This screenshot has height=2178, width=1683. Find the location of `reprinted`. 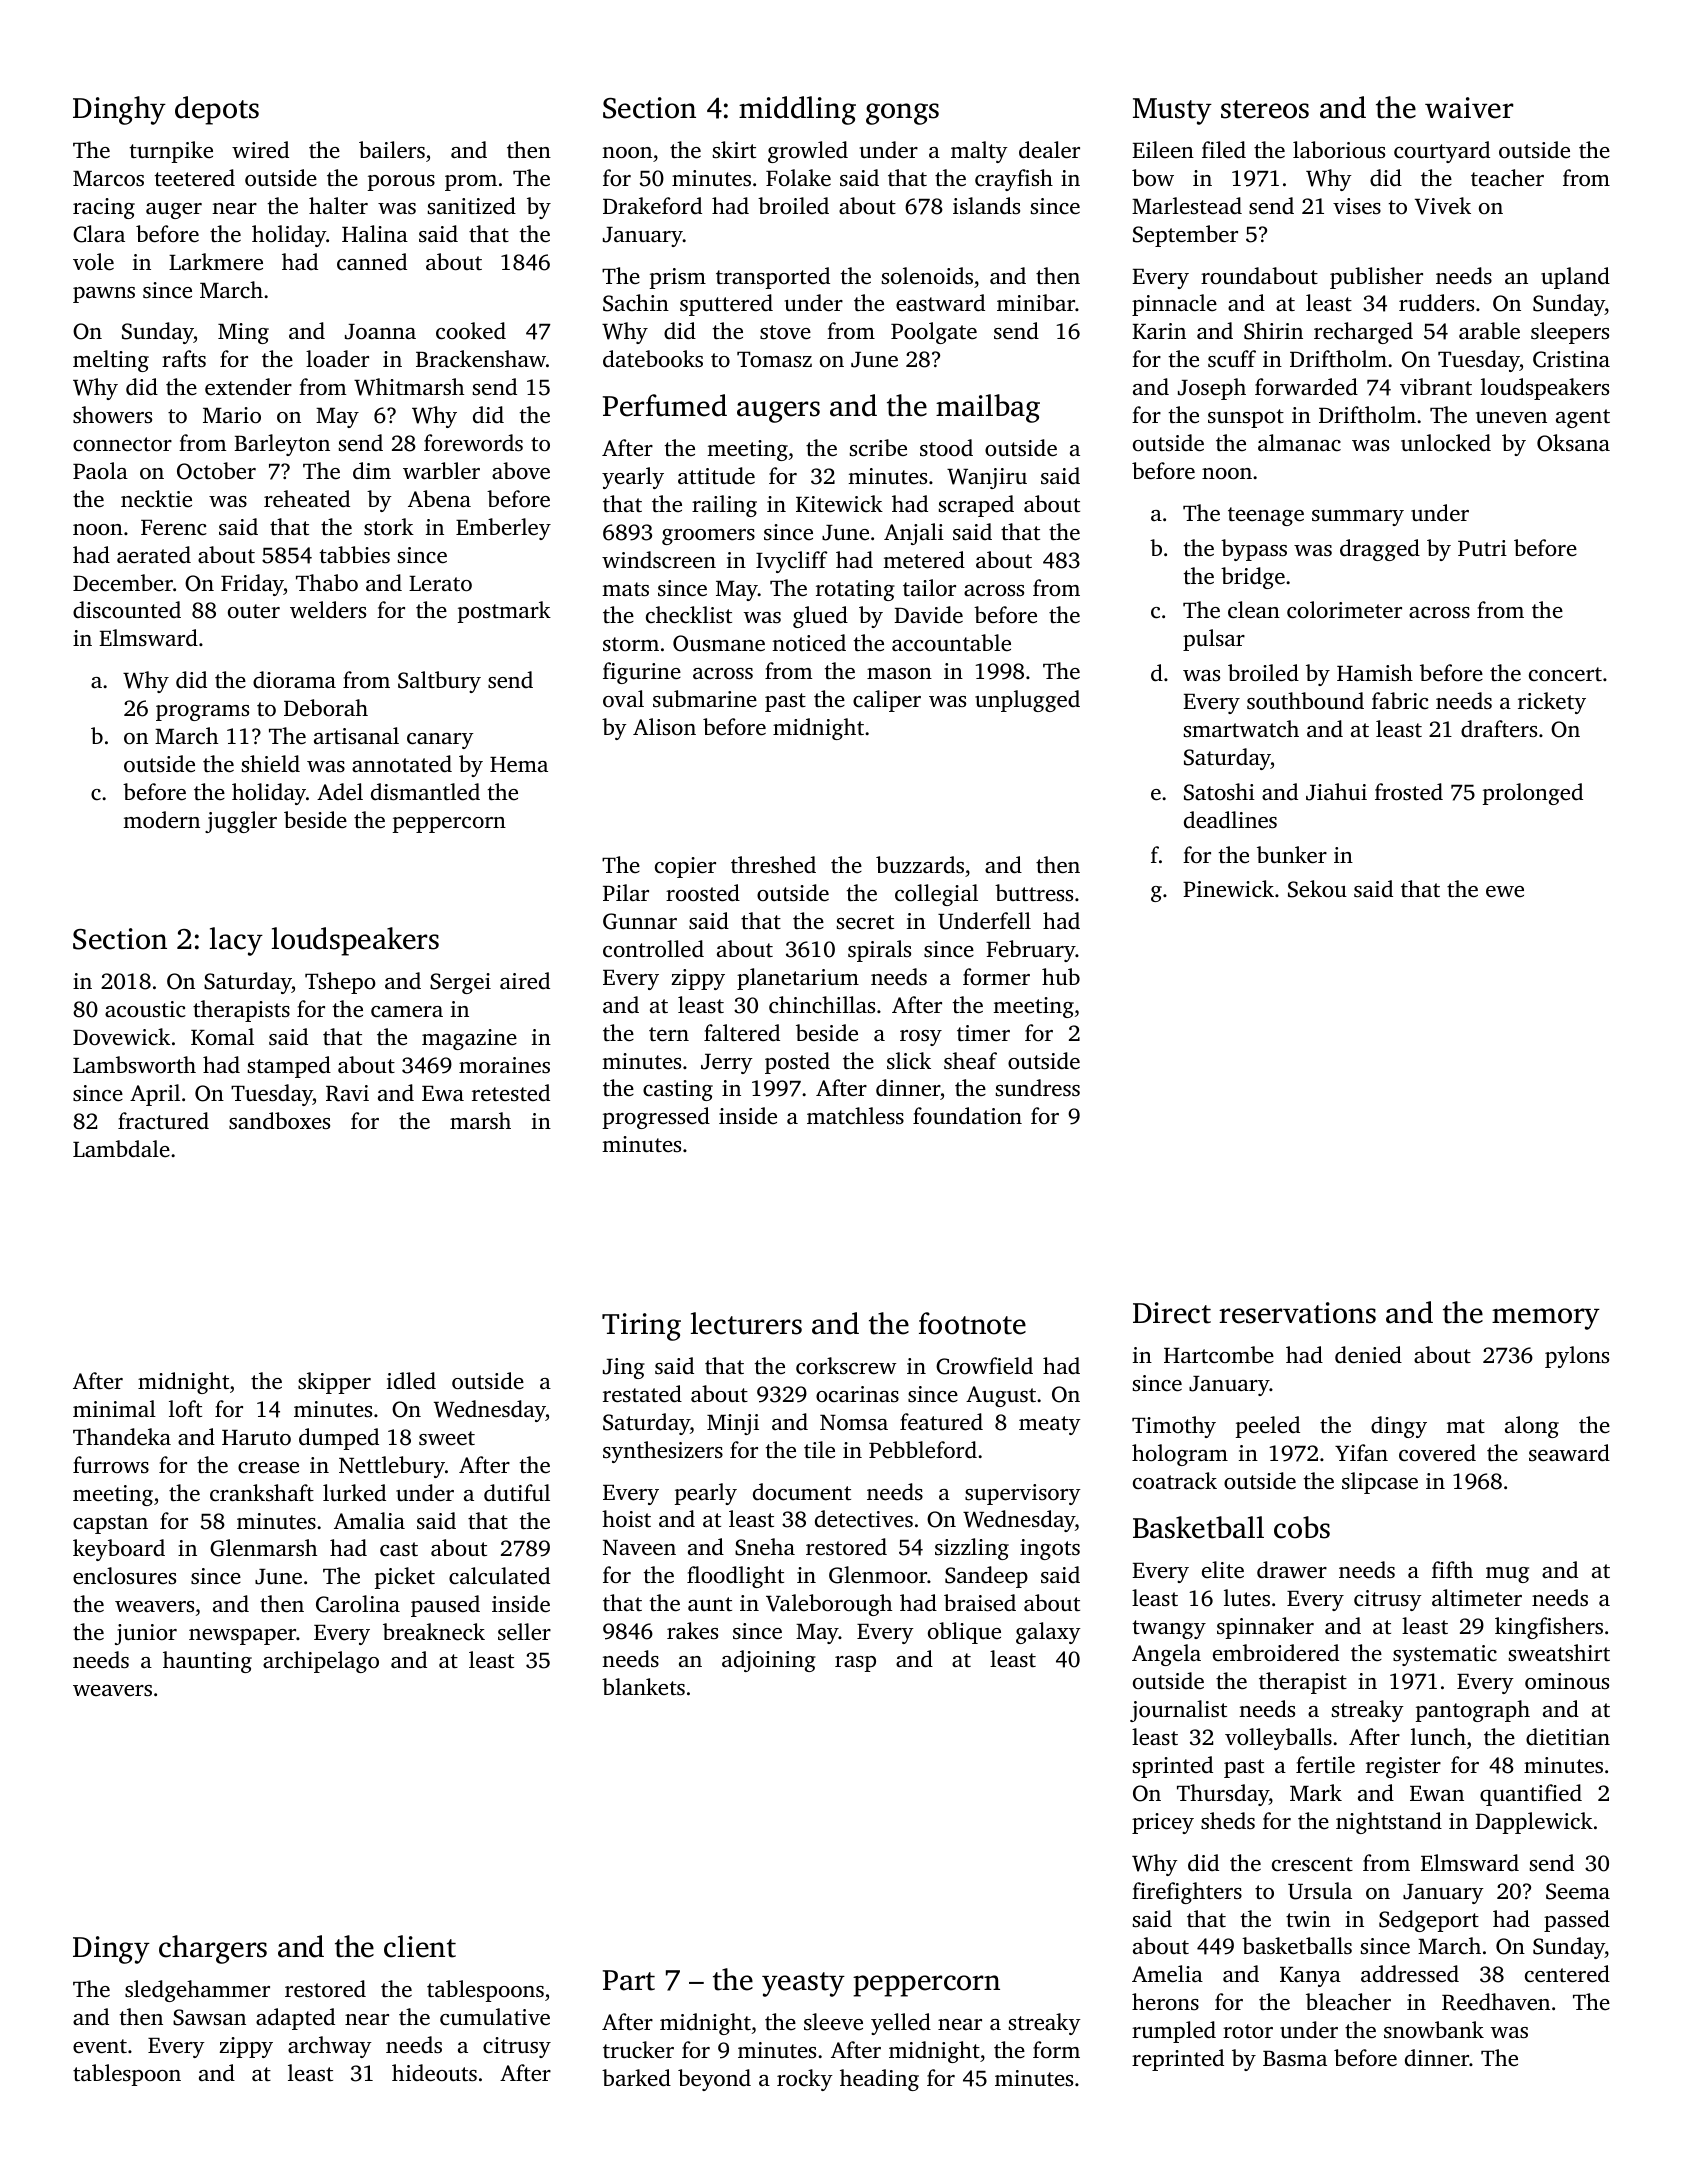

reprinted is located at coordinates (1178, 2060).
